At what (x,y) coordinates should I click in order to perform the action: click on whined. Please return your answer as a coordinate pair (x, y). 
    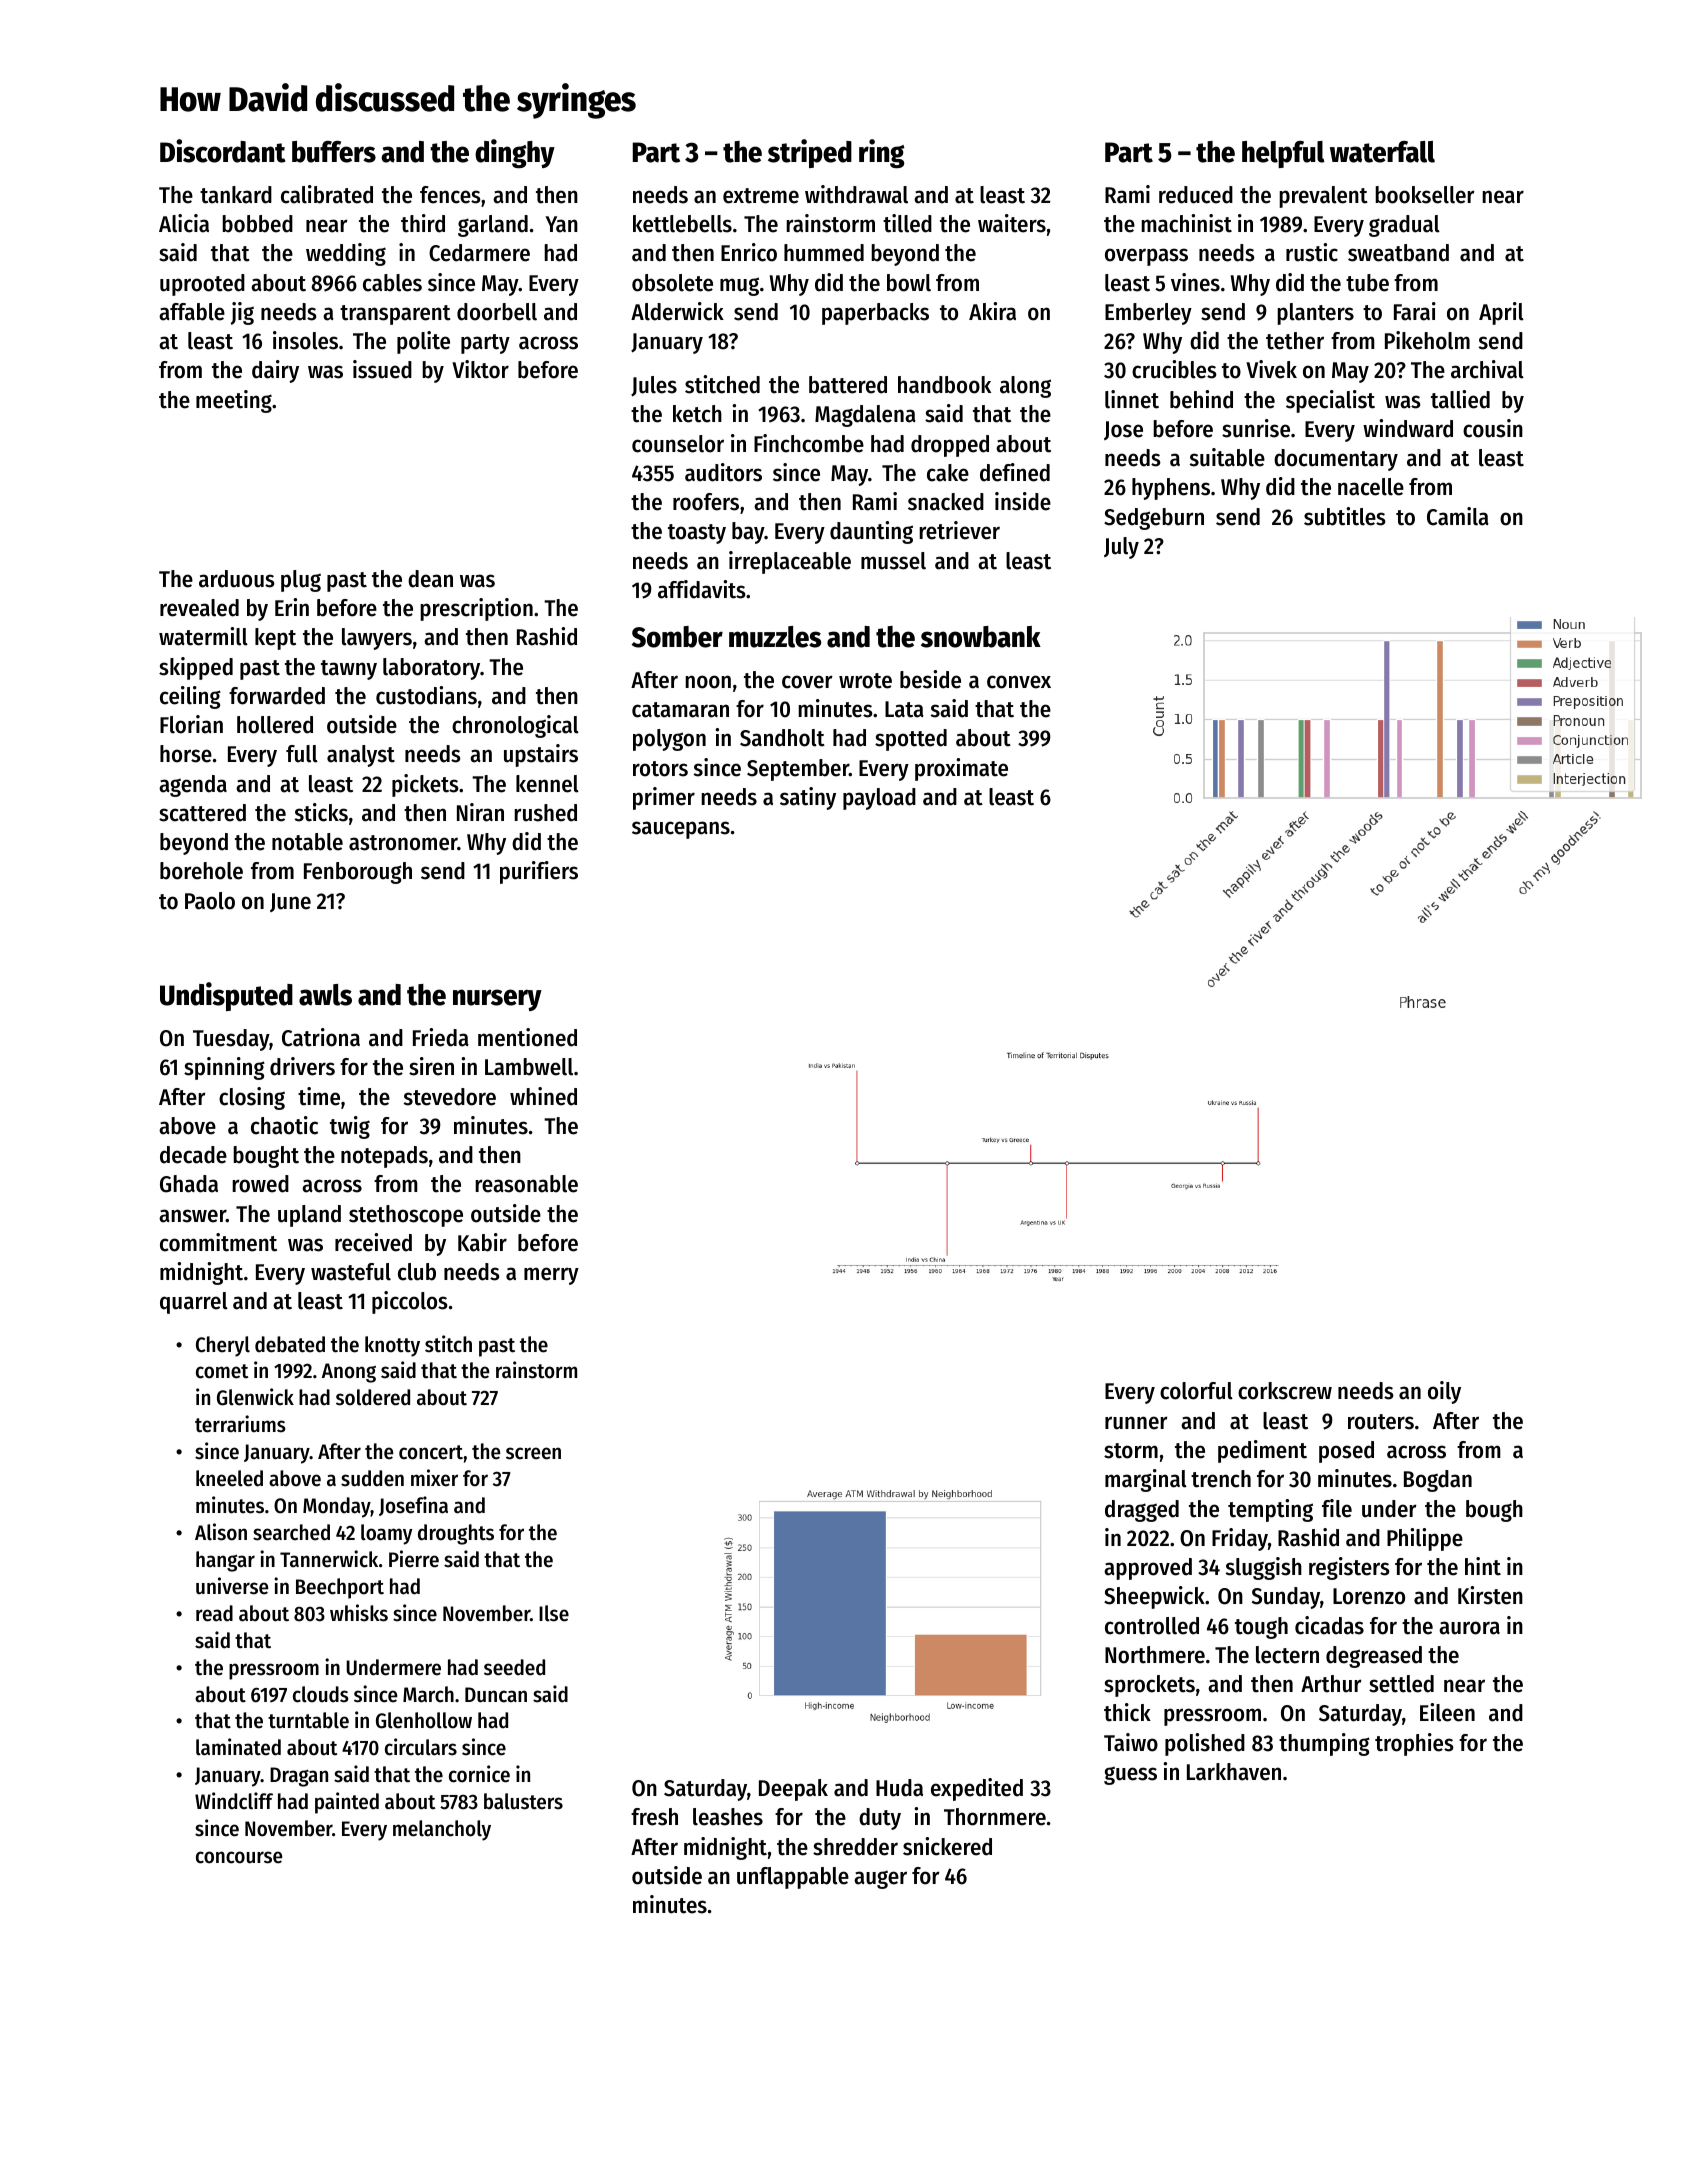
    Looking at the image, I should click on (543, 1096).
